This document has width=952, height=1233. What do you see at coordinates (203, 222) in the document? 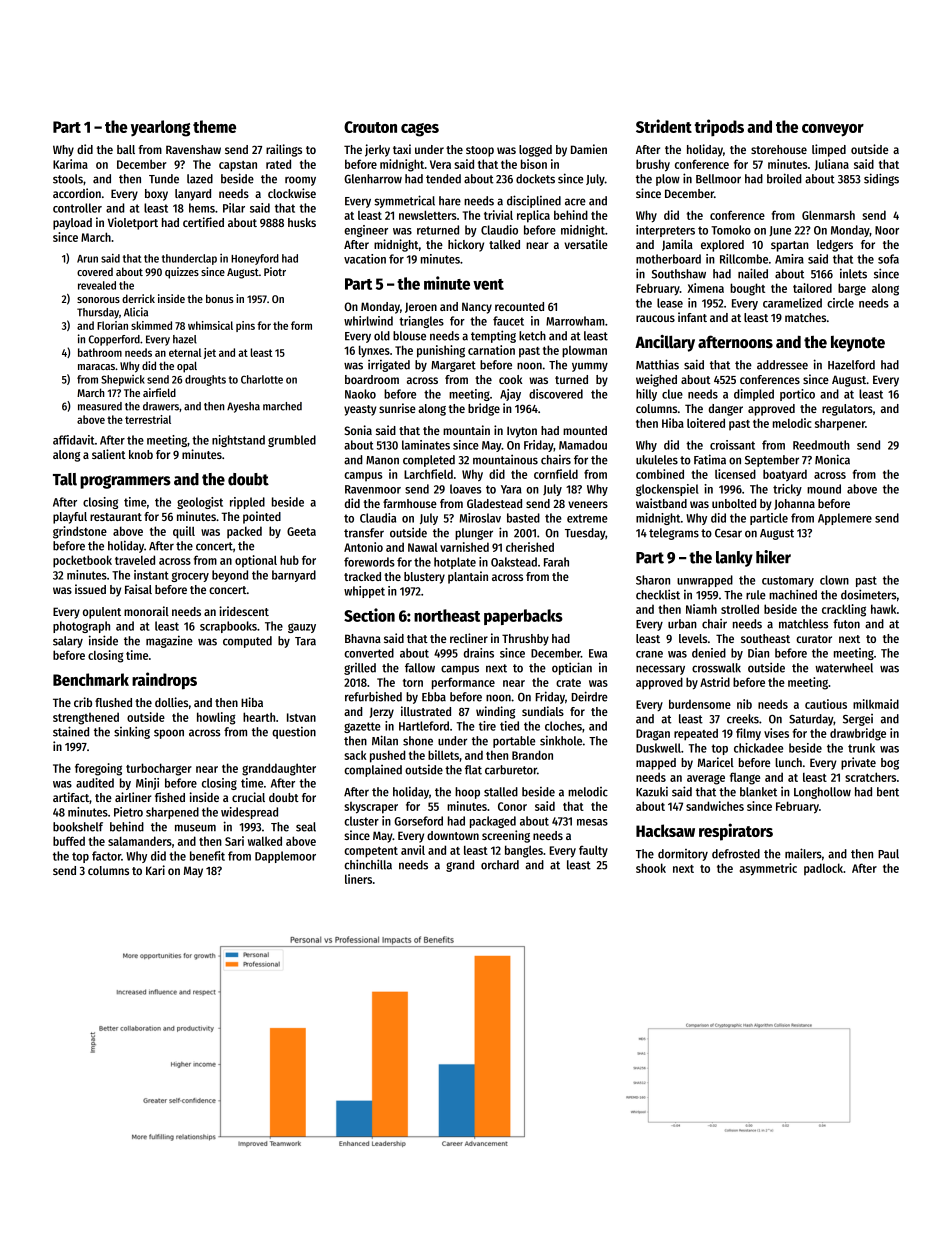
I see `certified` at bounding box center [203, 222].
